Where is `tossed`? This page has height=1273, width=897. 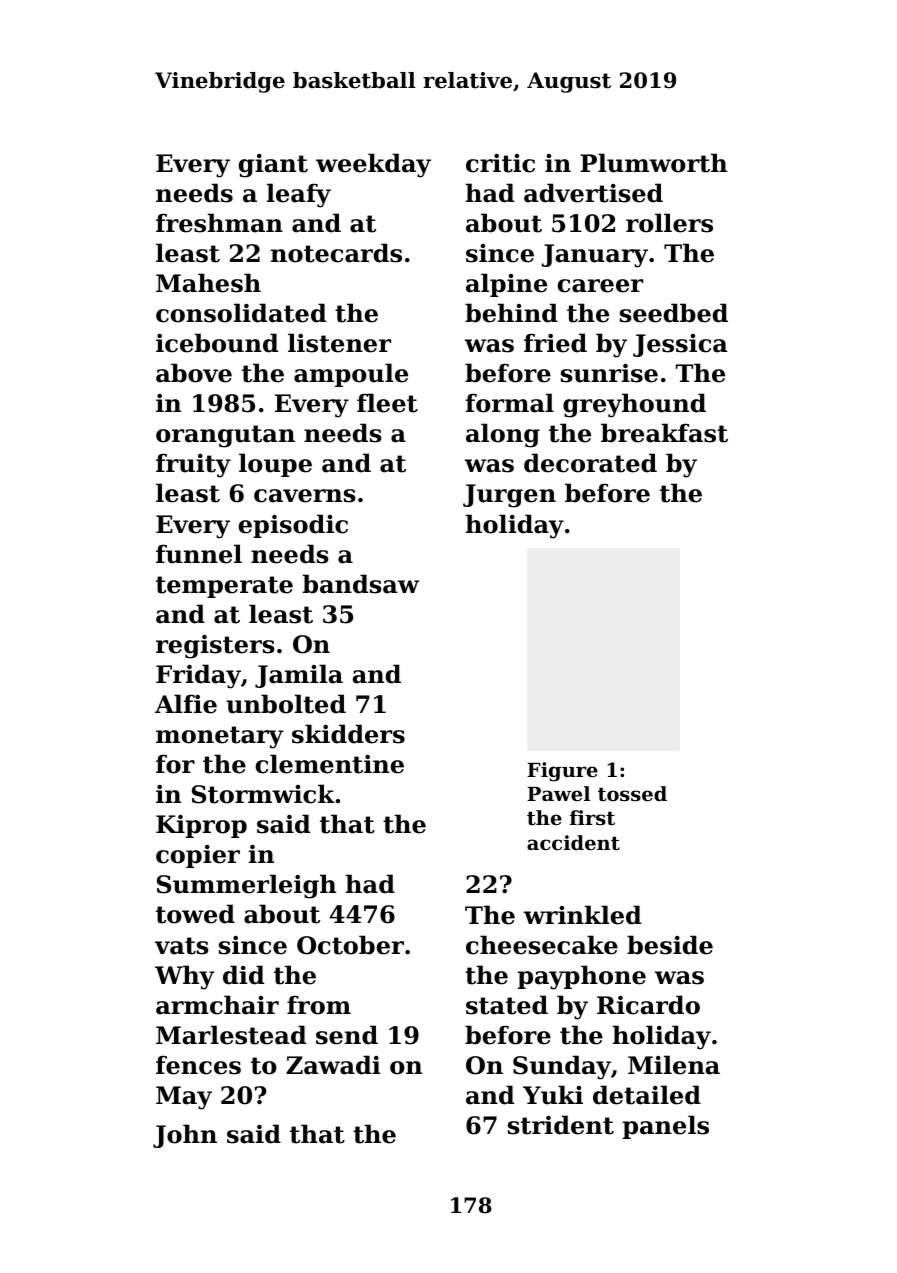
tossed is located at coordinates (632, 794).
